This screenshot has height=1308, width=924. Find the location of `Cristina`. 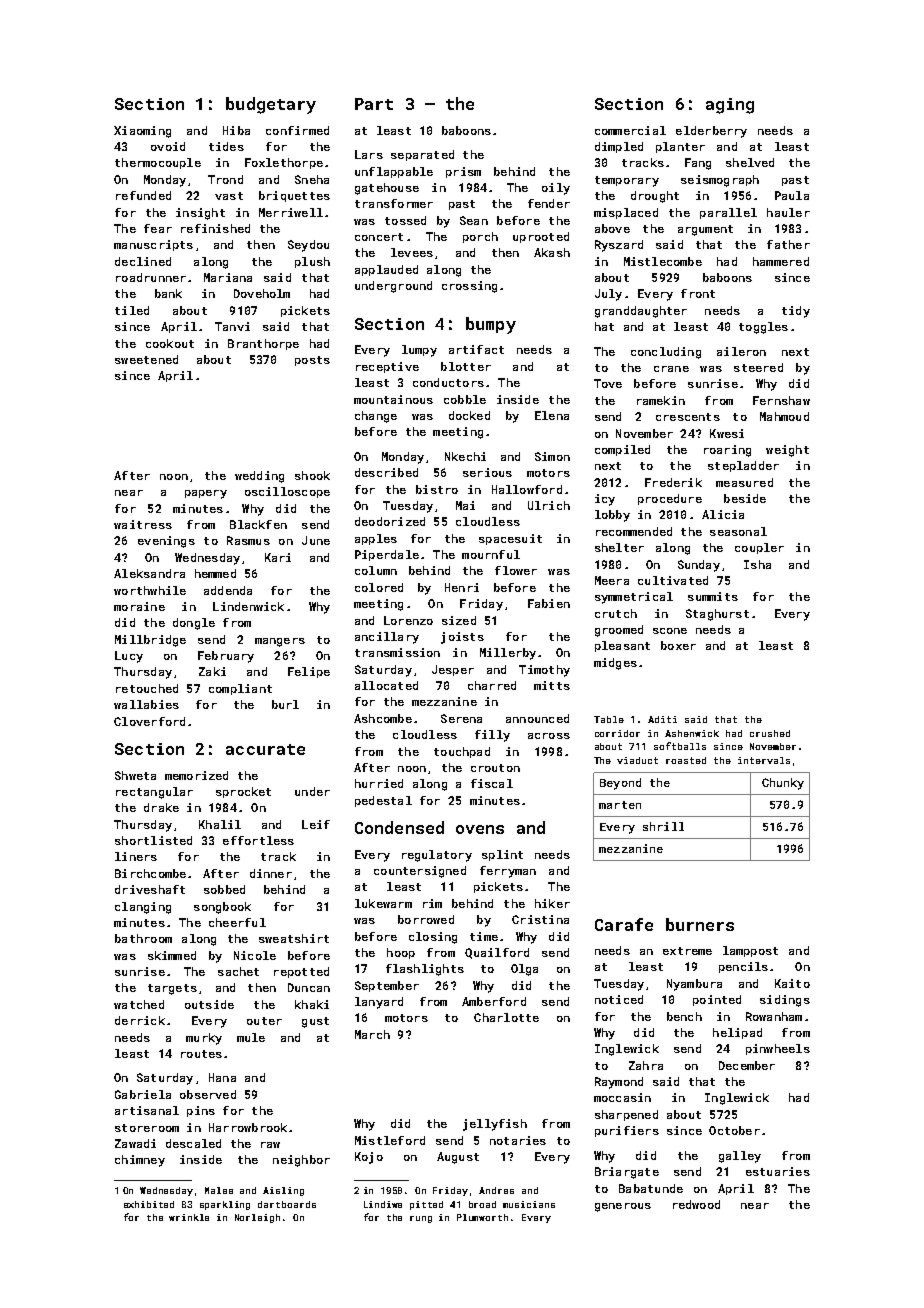

Cristina is located at coordinates (540, 919).
